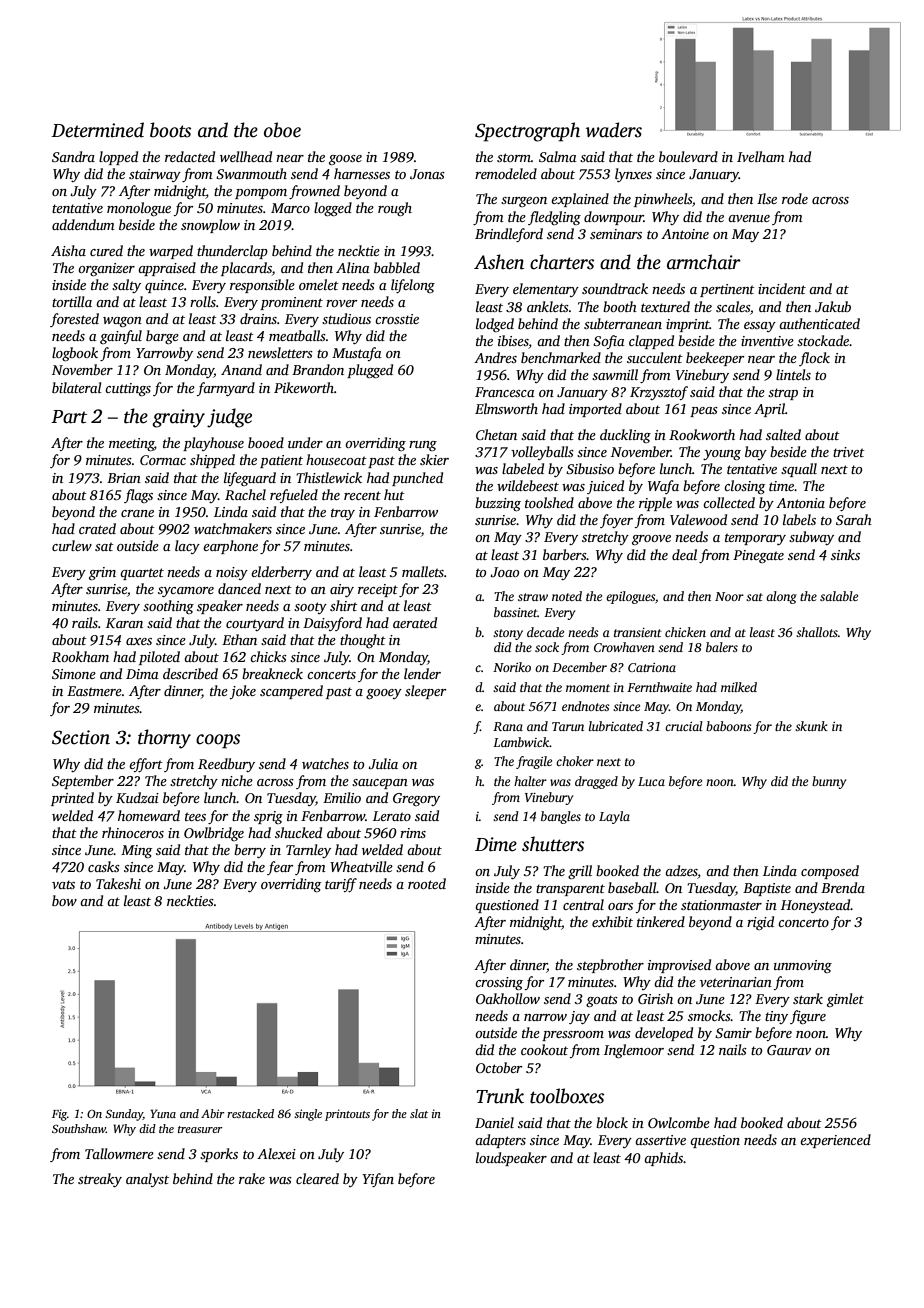 The width and height of the screenshot is (924, 1308). What do you see at coordinates (75, 354) in the screenshot?
I see `logbook` at bounding box center [75, 354].
